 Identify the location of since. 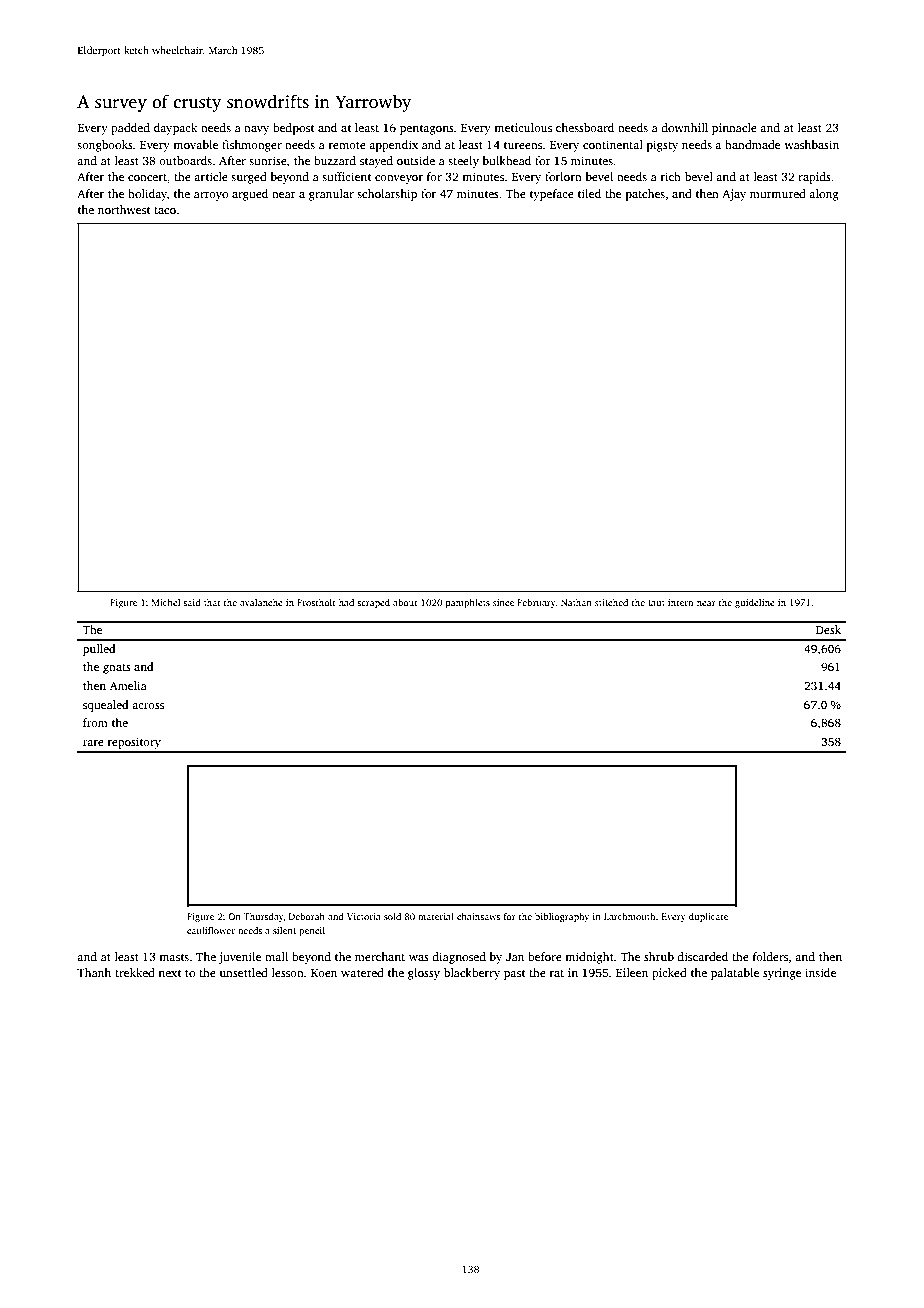
(503, 602).
